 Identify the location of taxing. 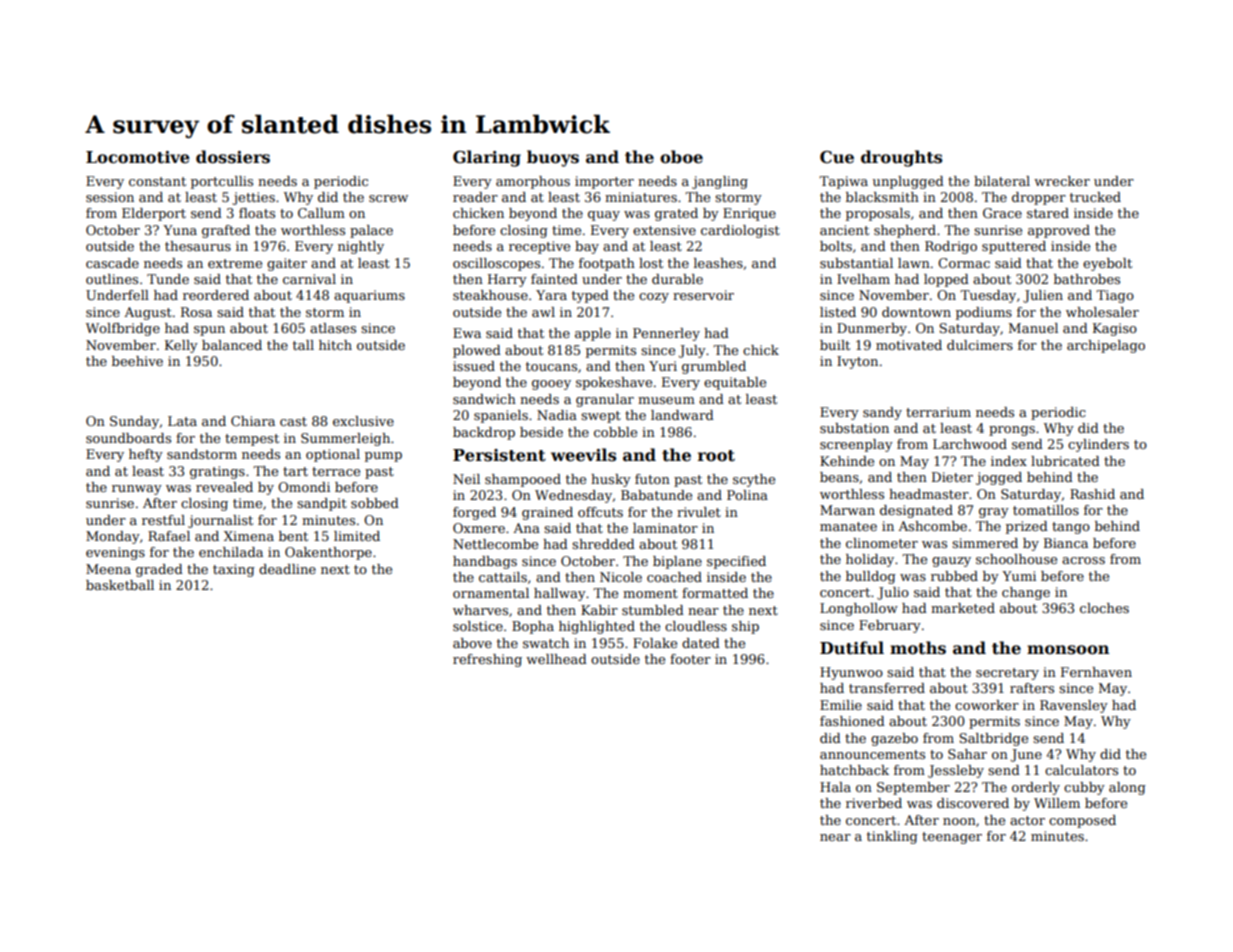
(234, 570).
